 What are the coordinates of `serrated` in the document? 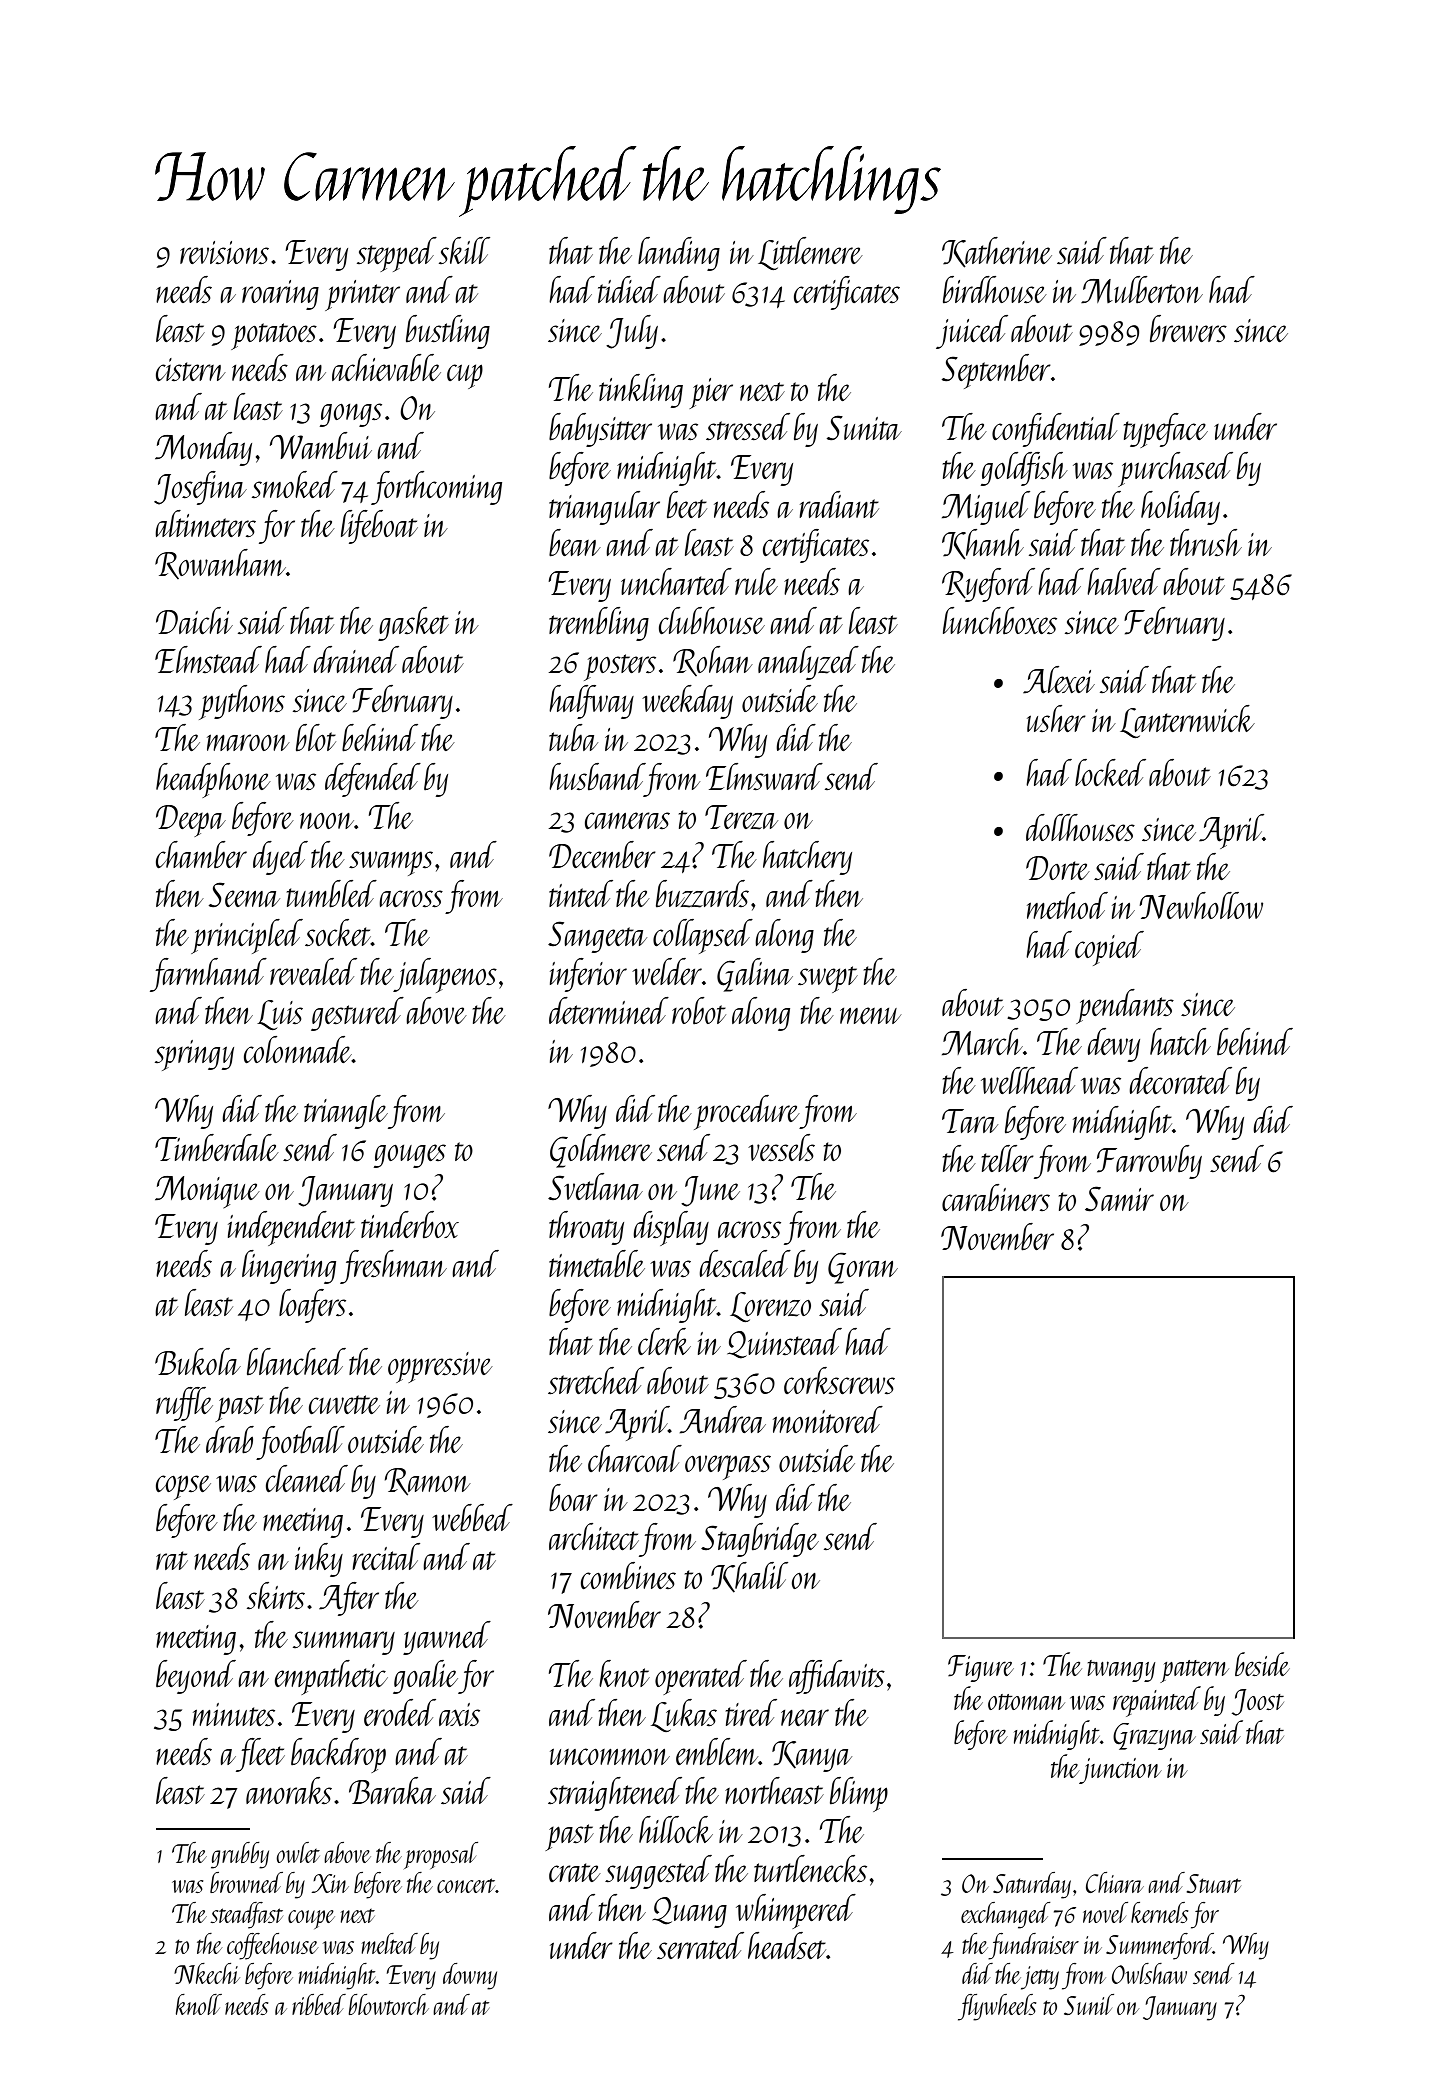 It's located at (700, 1946).
